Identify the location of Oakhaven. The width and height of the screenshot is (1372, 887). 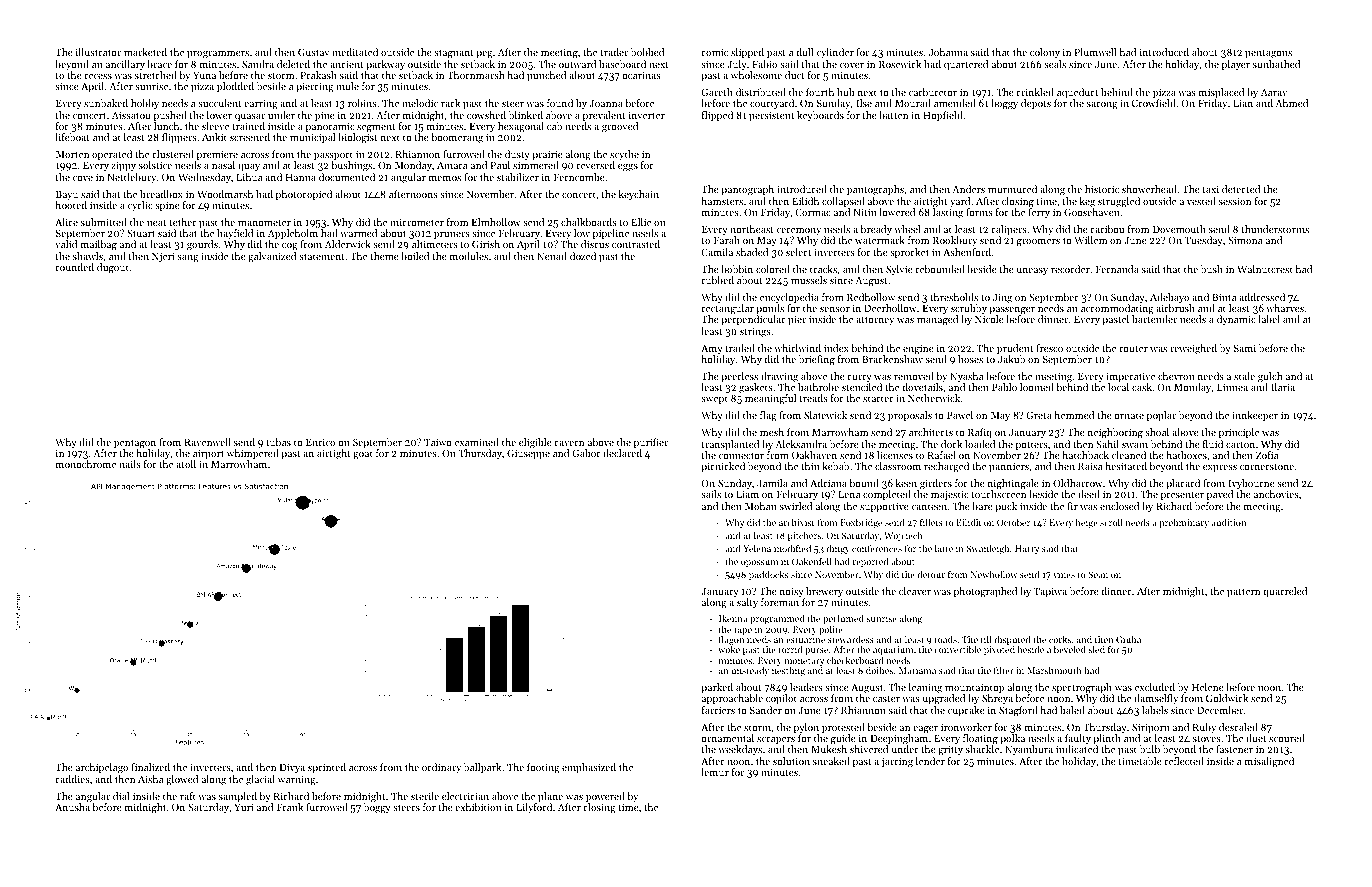
(814, 455).
